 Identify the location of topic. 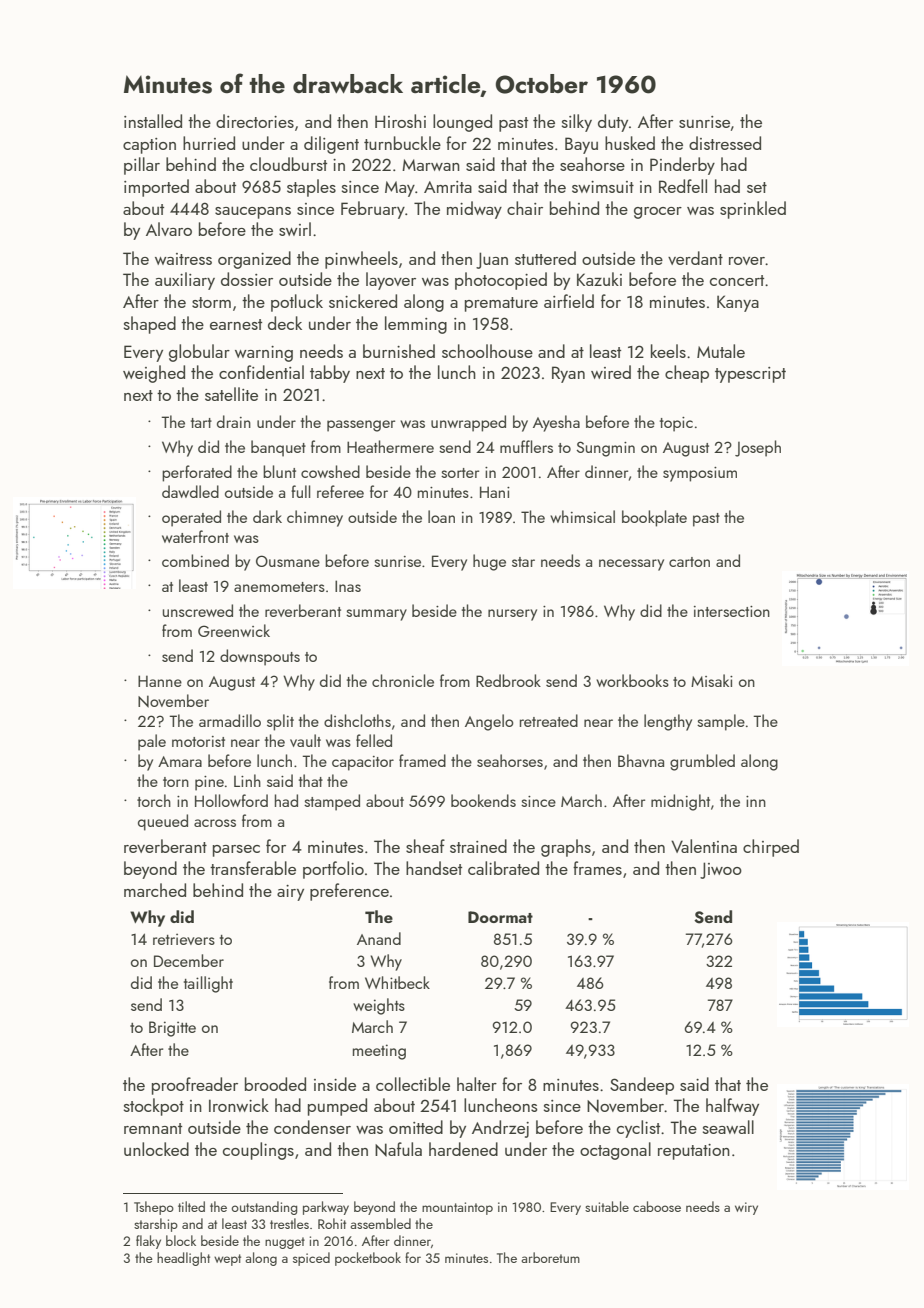
(676, 424).
